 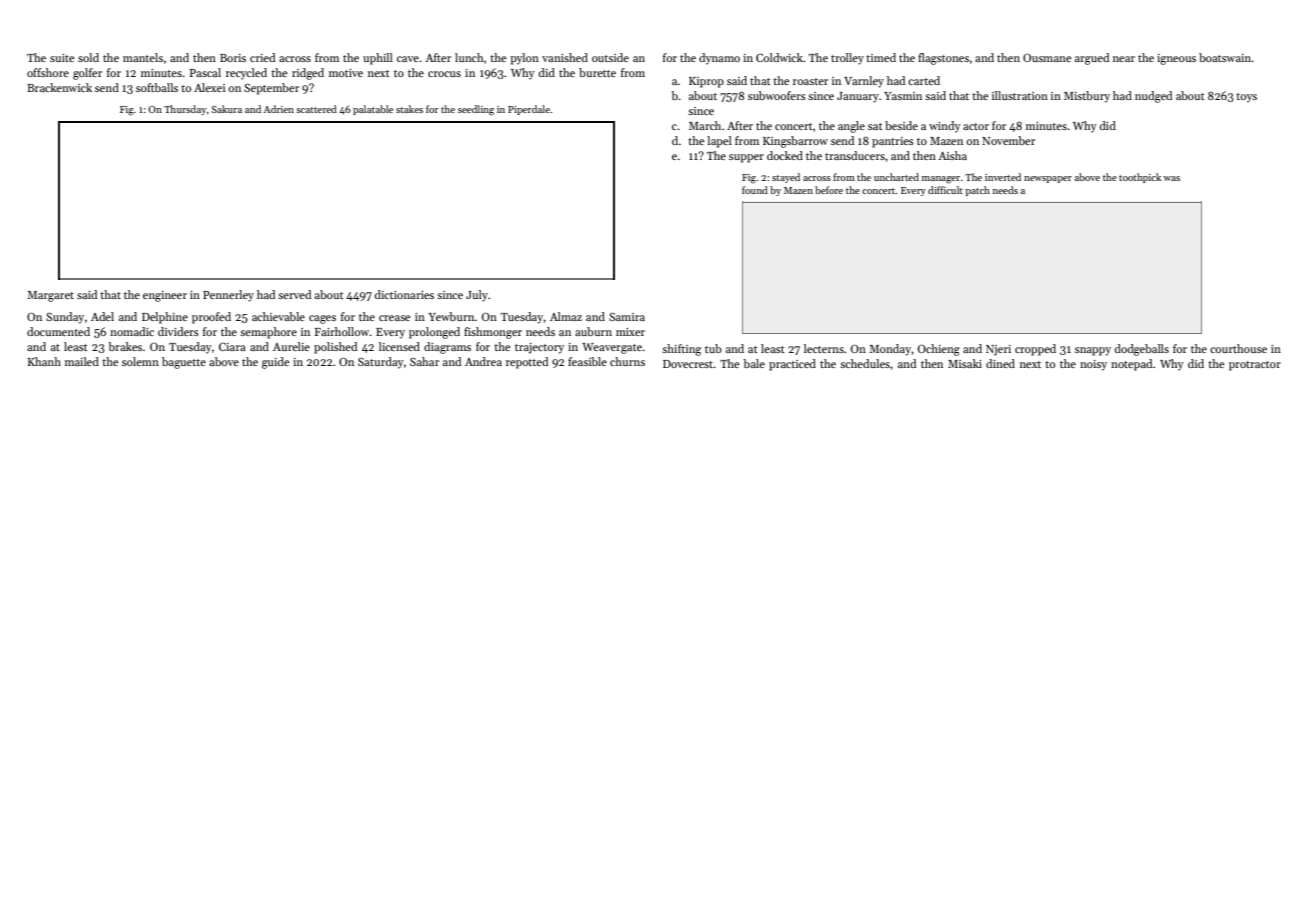 What do you see at coordinates (262, 57) in the screenshot?
I see `cried` at bounding box center [262, 57].
